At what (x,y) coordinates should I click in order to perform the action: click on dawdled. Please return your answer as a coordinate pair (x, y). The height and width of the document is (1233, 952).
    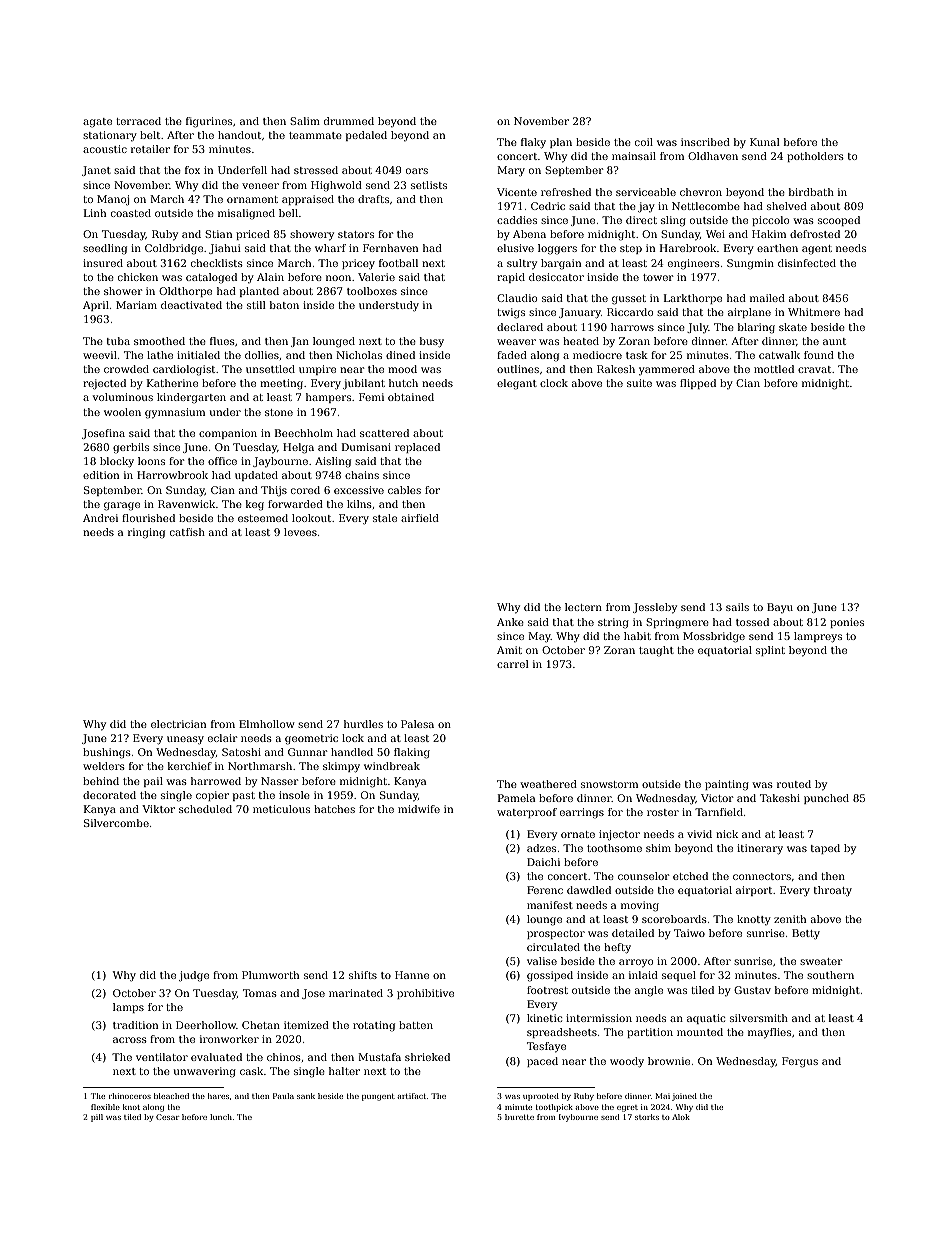
    Looking at the image, I should click on (589, 890).
